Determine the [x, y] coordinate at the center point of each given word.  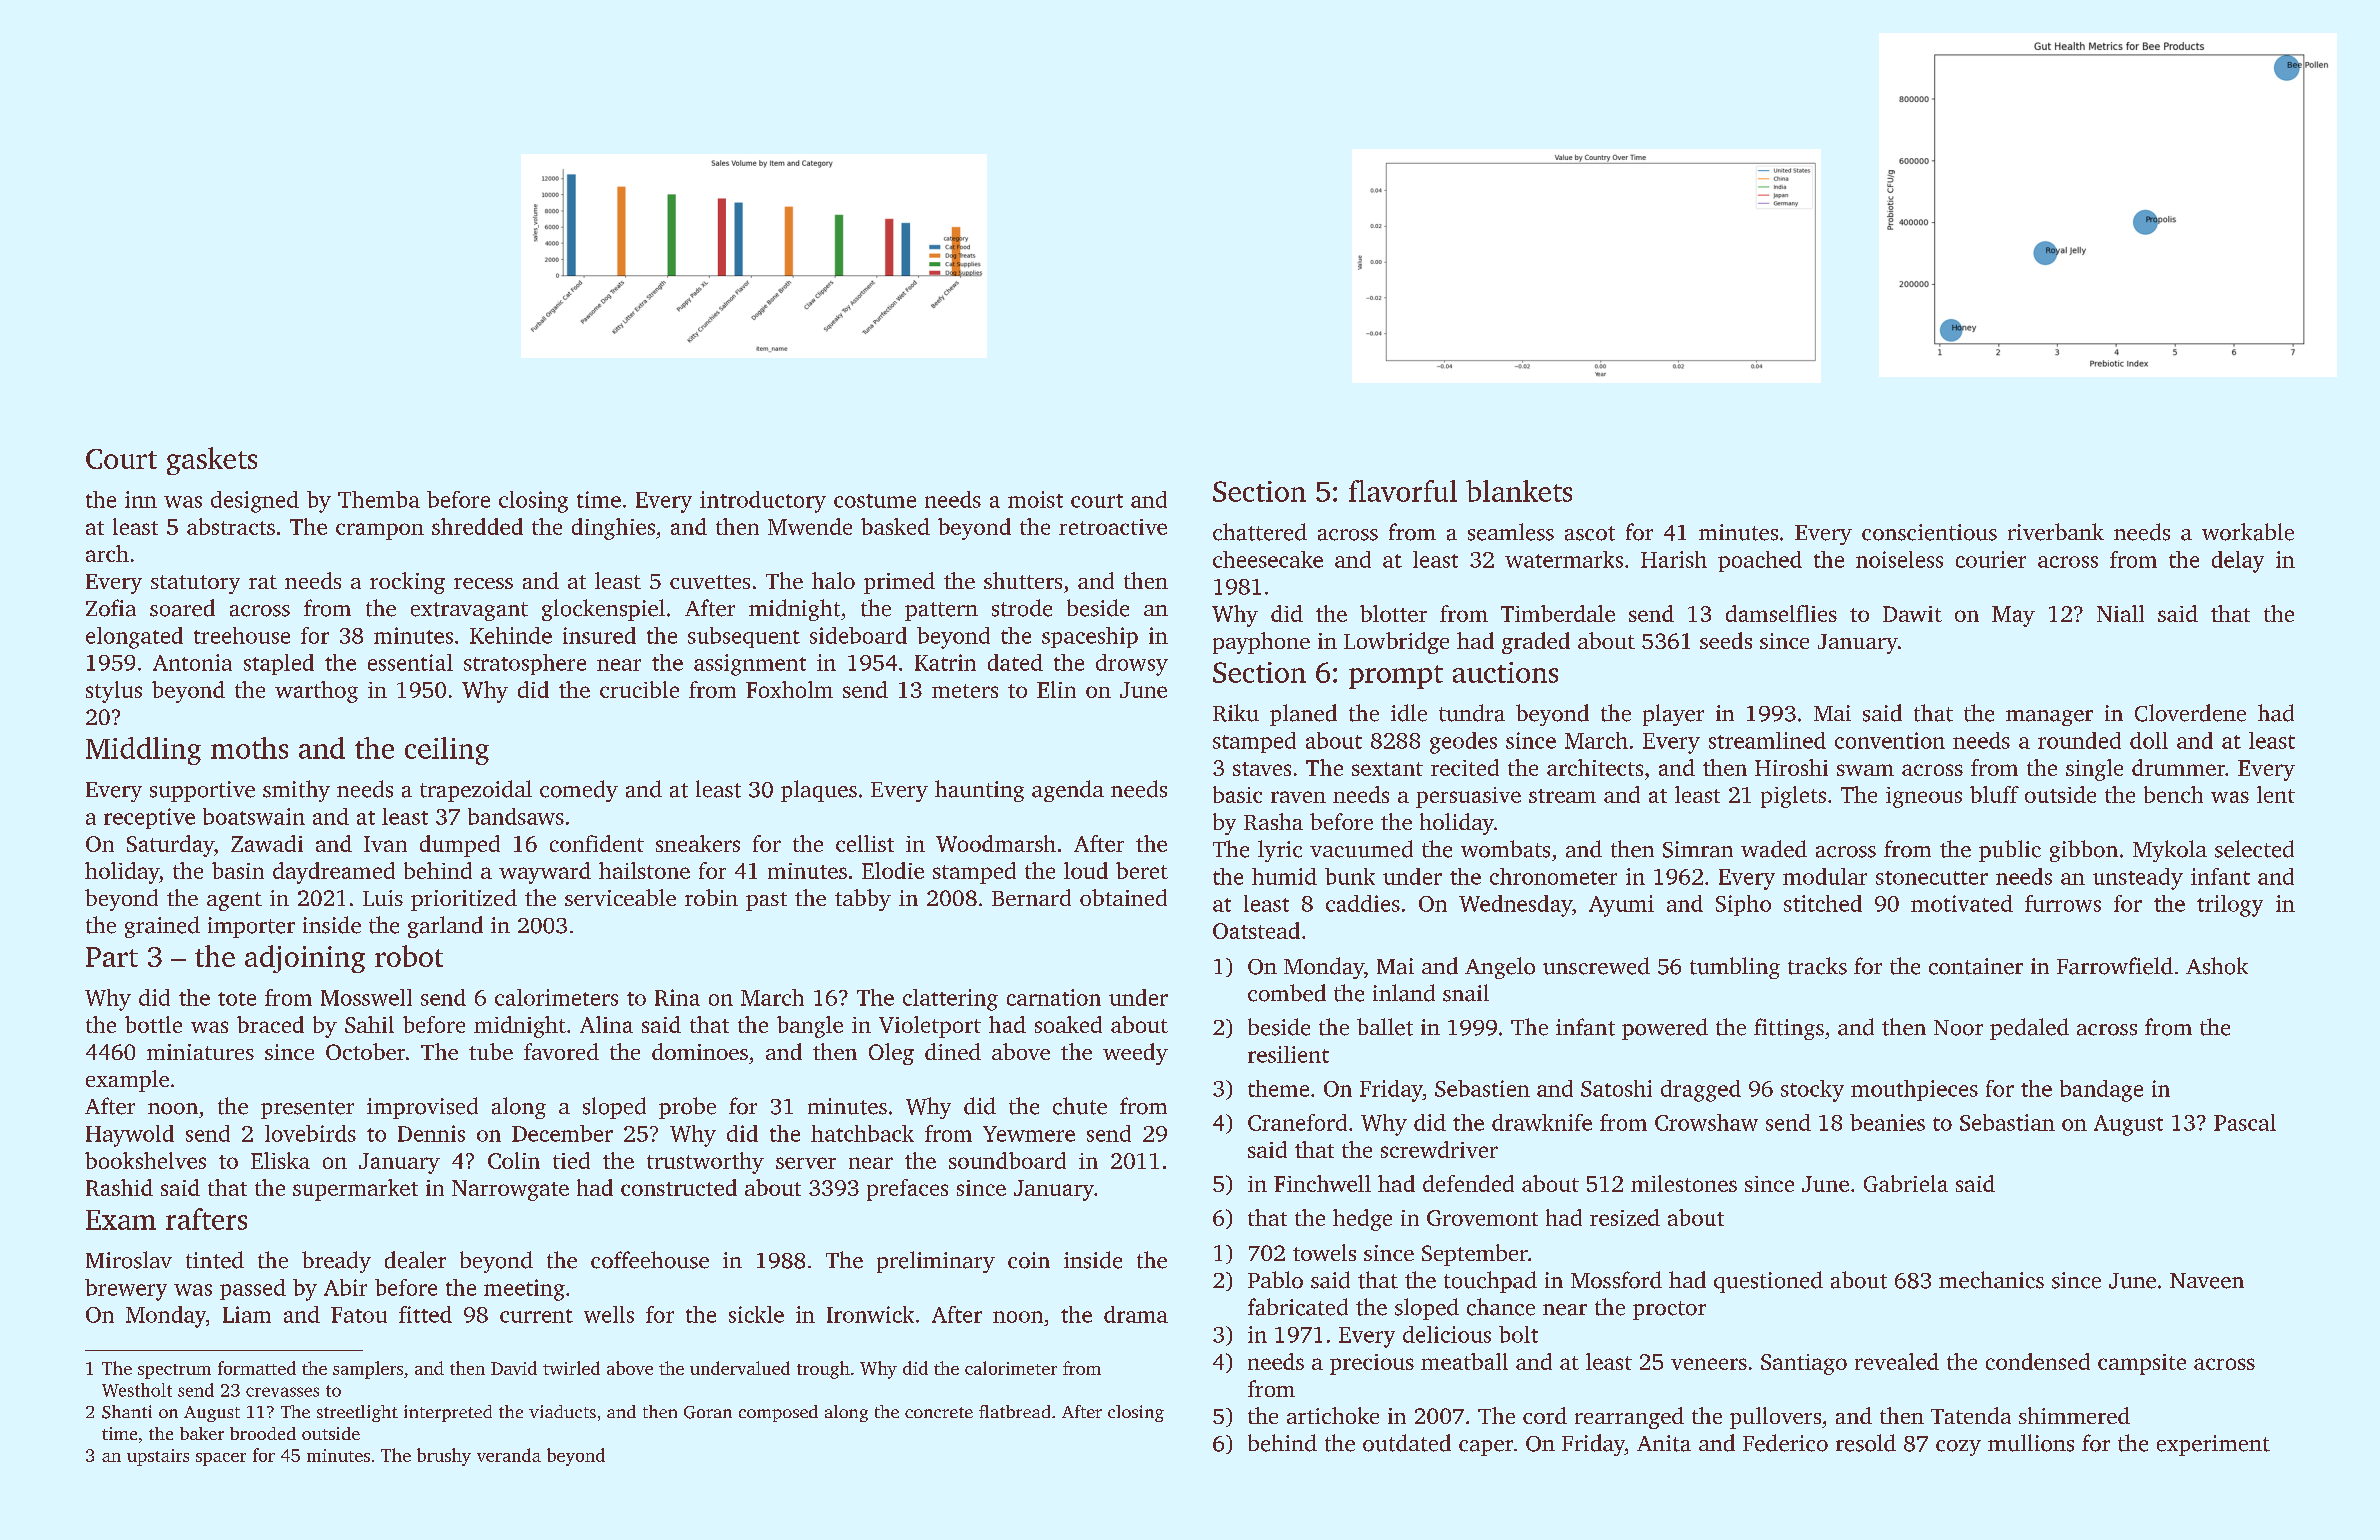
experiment [2213, 1445]
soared [182, 608]
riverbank [2056, 532]
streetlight [357, 1413]
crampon [380, 531]
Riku [1236, 713]
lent [2276, 794]
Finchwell [1322, 1183]
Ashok [2217, 966]
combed [1287, 993]
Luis [383, 898]
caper [1486, 1448]
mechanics [1991, 1280]
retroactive [1113, 527]
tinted [215, 1260]
